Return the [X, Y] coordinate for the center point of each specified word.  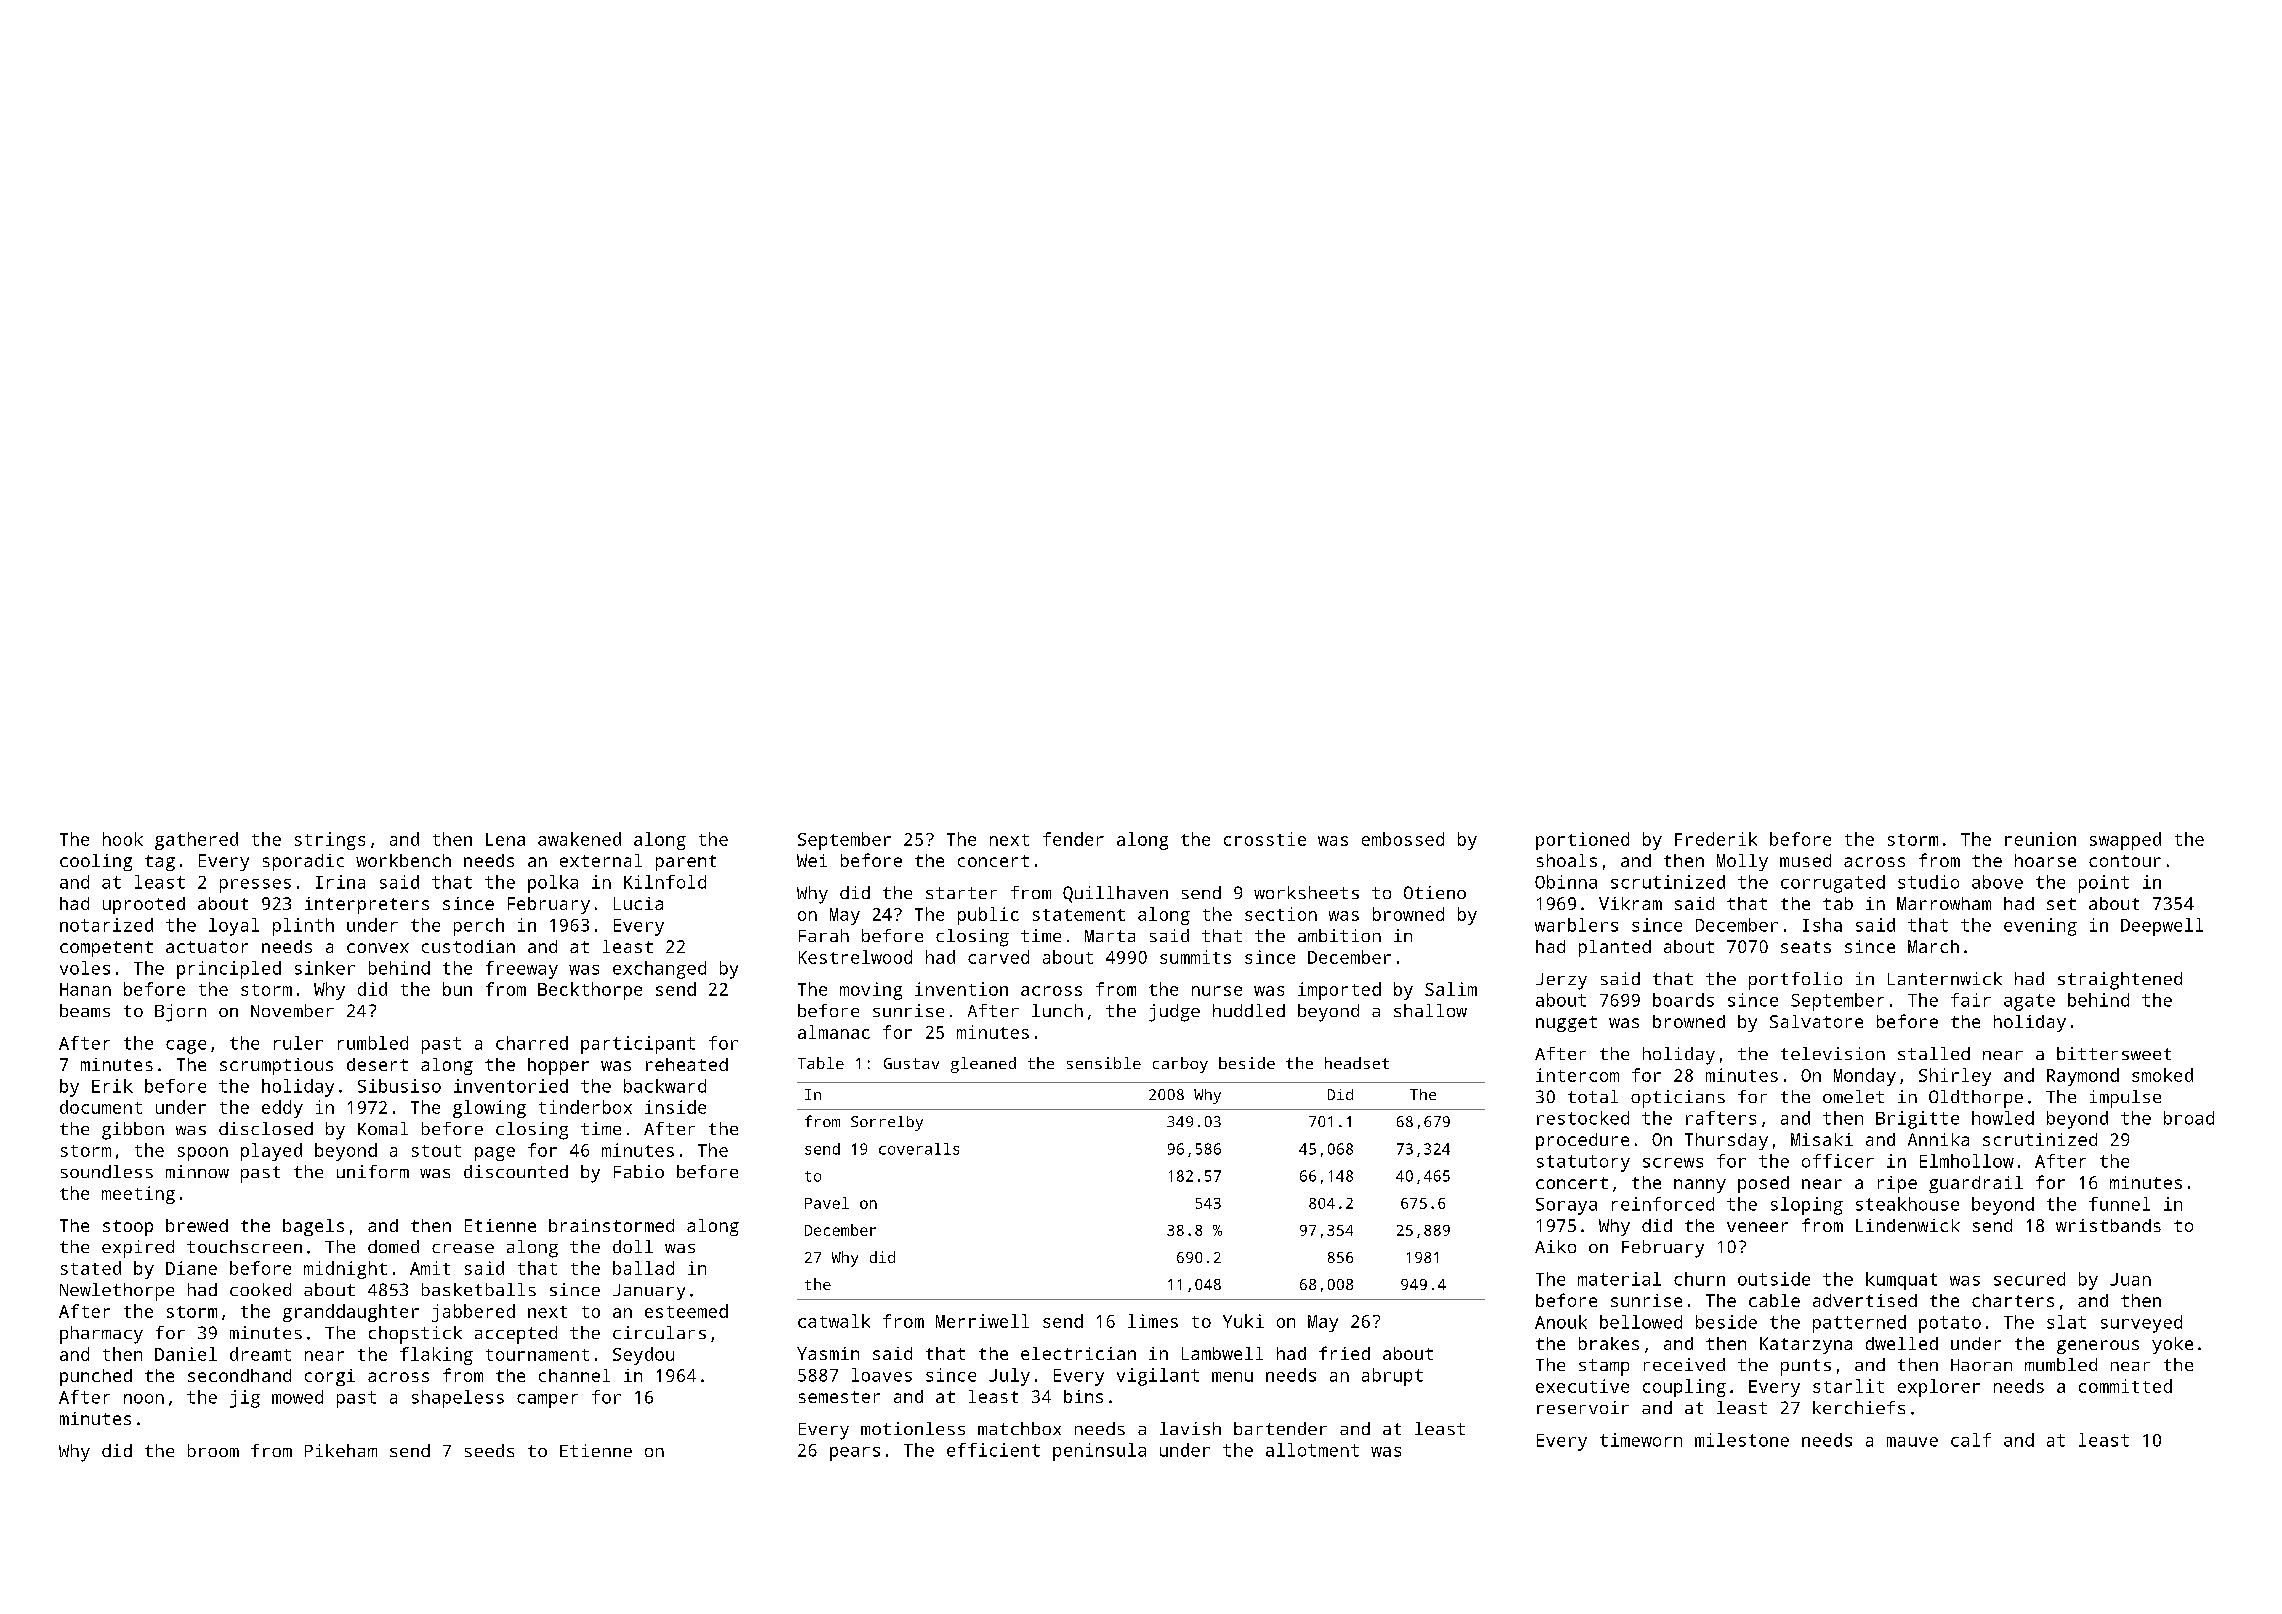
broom [213, 1450]
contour [2125, 861]
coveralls [919, 1149]
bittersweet [2114, 1053]
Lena [505, 839]
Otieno [1435, 892]
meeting [138, 1195]
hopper [558, 1066]
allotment [1312, 1450]
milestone [1742, 1440]
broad [2189, 1118]
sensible [1104, 1063]
